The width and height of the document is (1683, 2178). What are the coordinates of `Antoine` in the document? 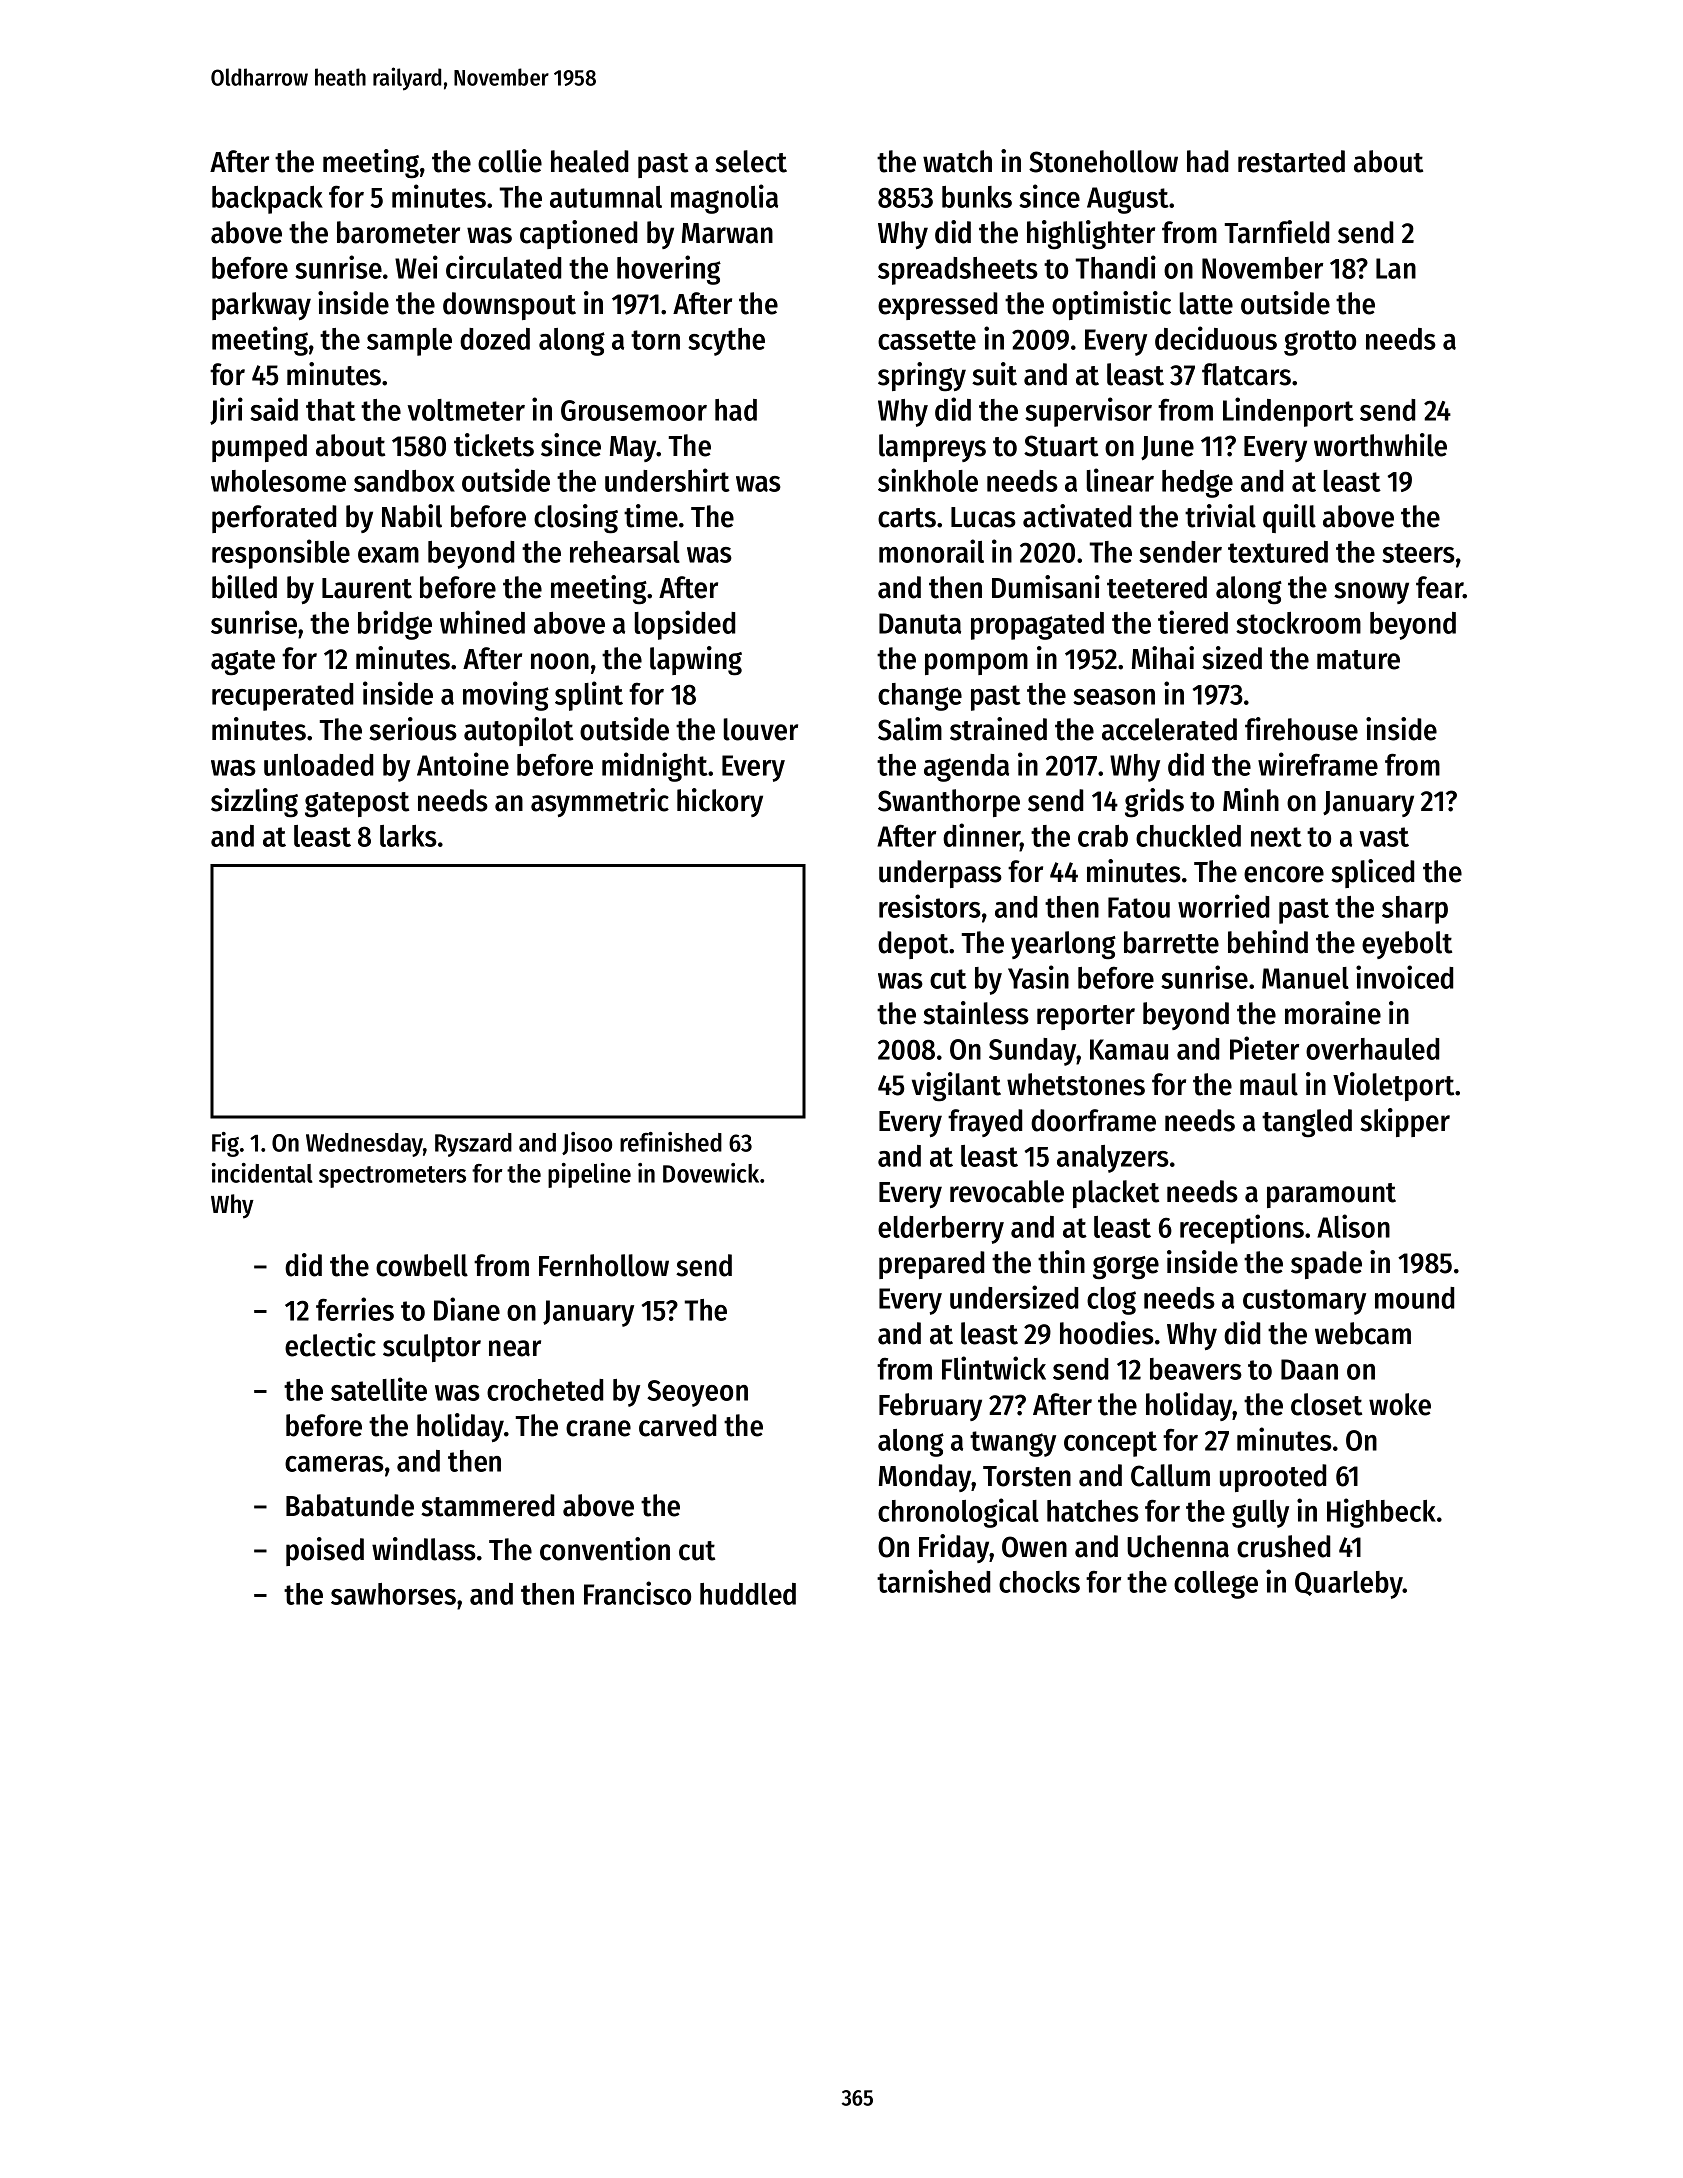 It's located at (463, 764).
